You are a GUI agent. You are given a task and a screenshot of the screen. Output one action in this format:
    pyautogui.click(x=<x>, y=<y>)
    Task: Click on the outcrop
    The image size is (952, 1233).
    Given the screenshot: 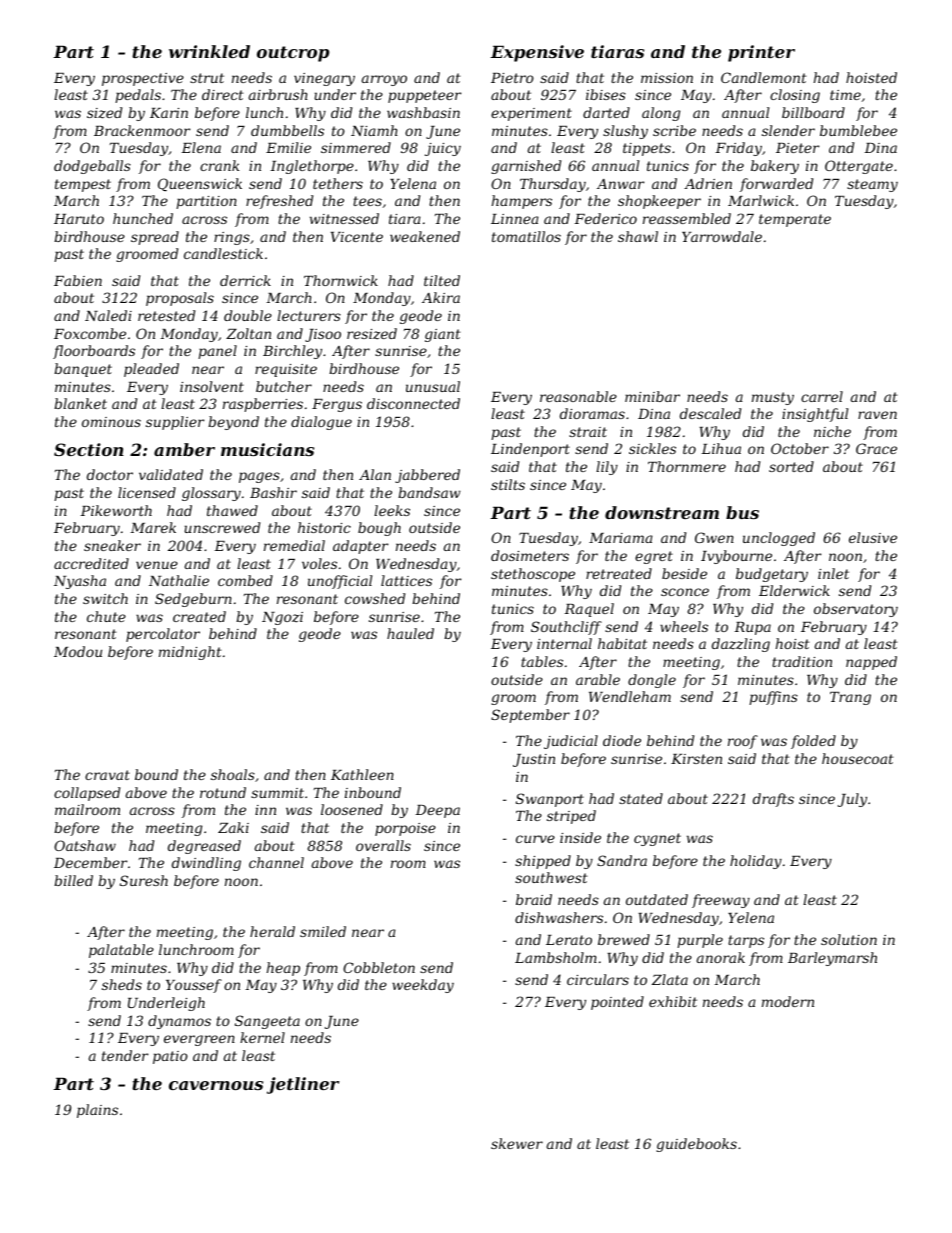 What is the action you would take?
    pyautogui.click(x=293, y=54)
